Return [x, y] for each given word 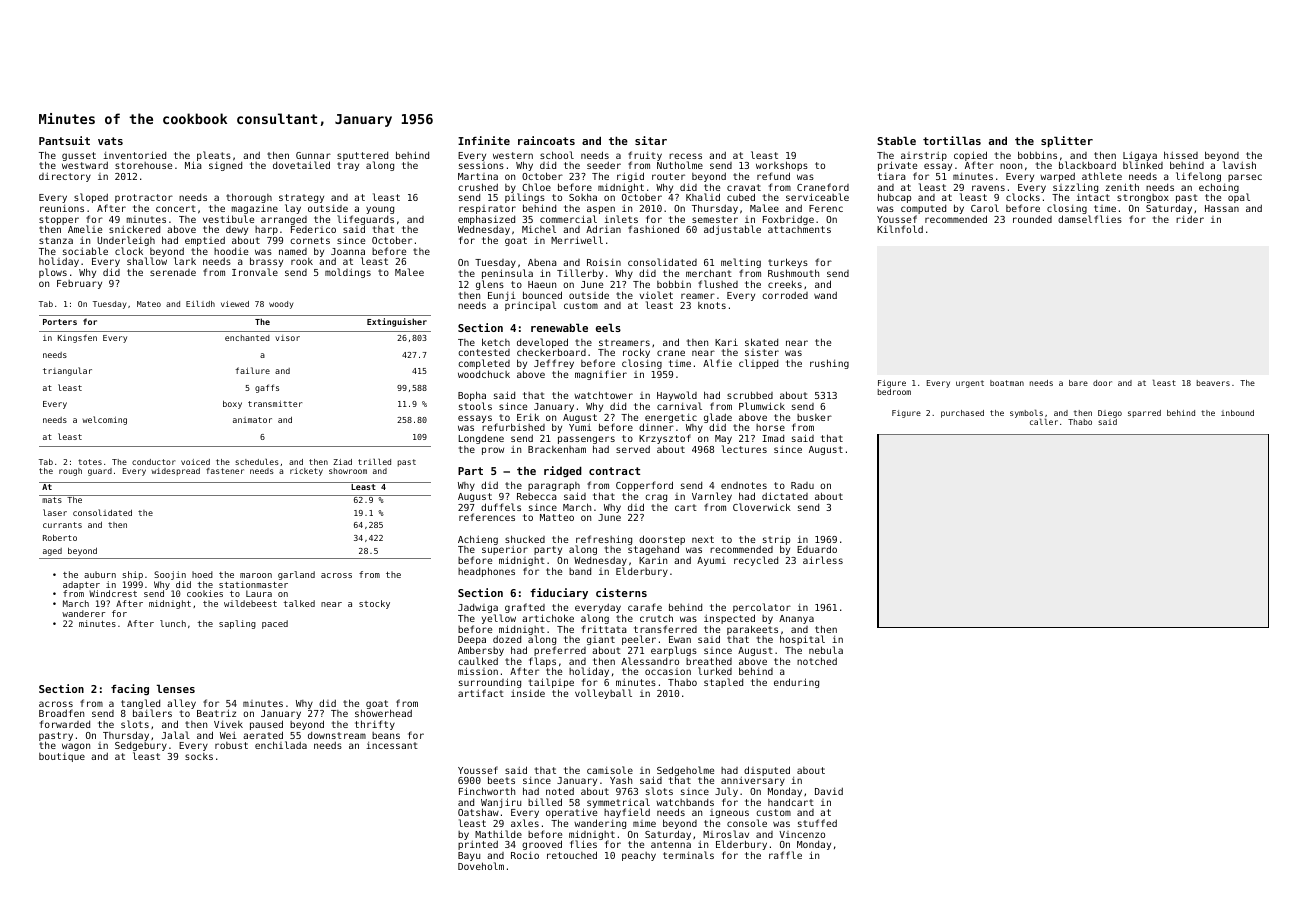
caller [1044, 422]
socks [199, 756]
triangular [67, 371]
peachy [639, 856]
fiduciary [559, 593]
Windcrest [113, 593]
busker [814, 417]
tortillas [952, 140]
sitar [651, 140]
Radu [802, 485]
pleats [214, 156]
